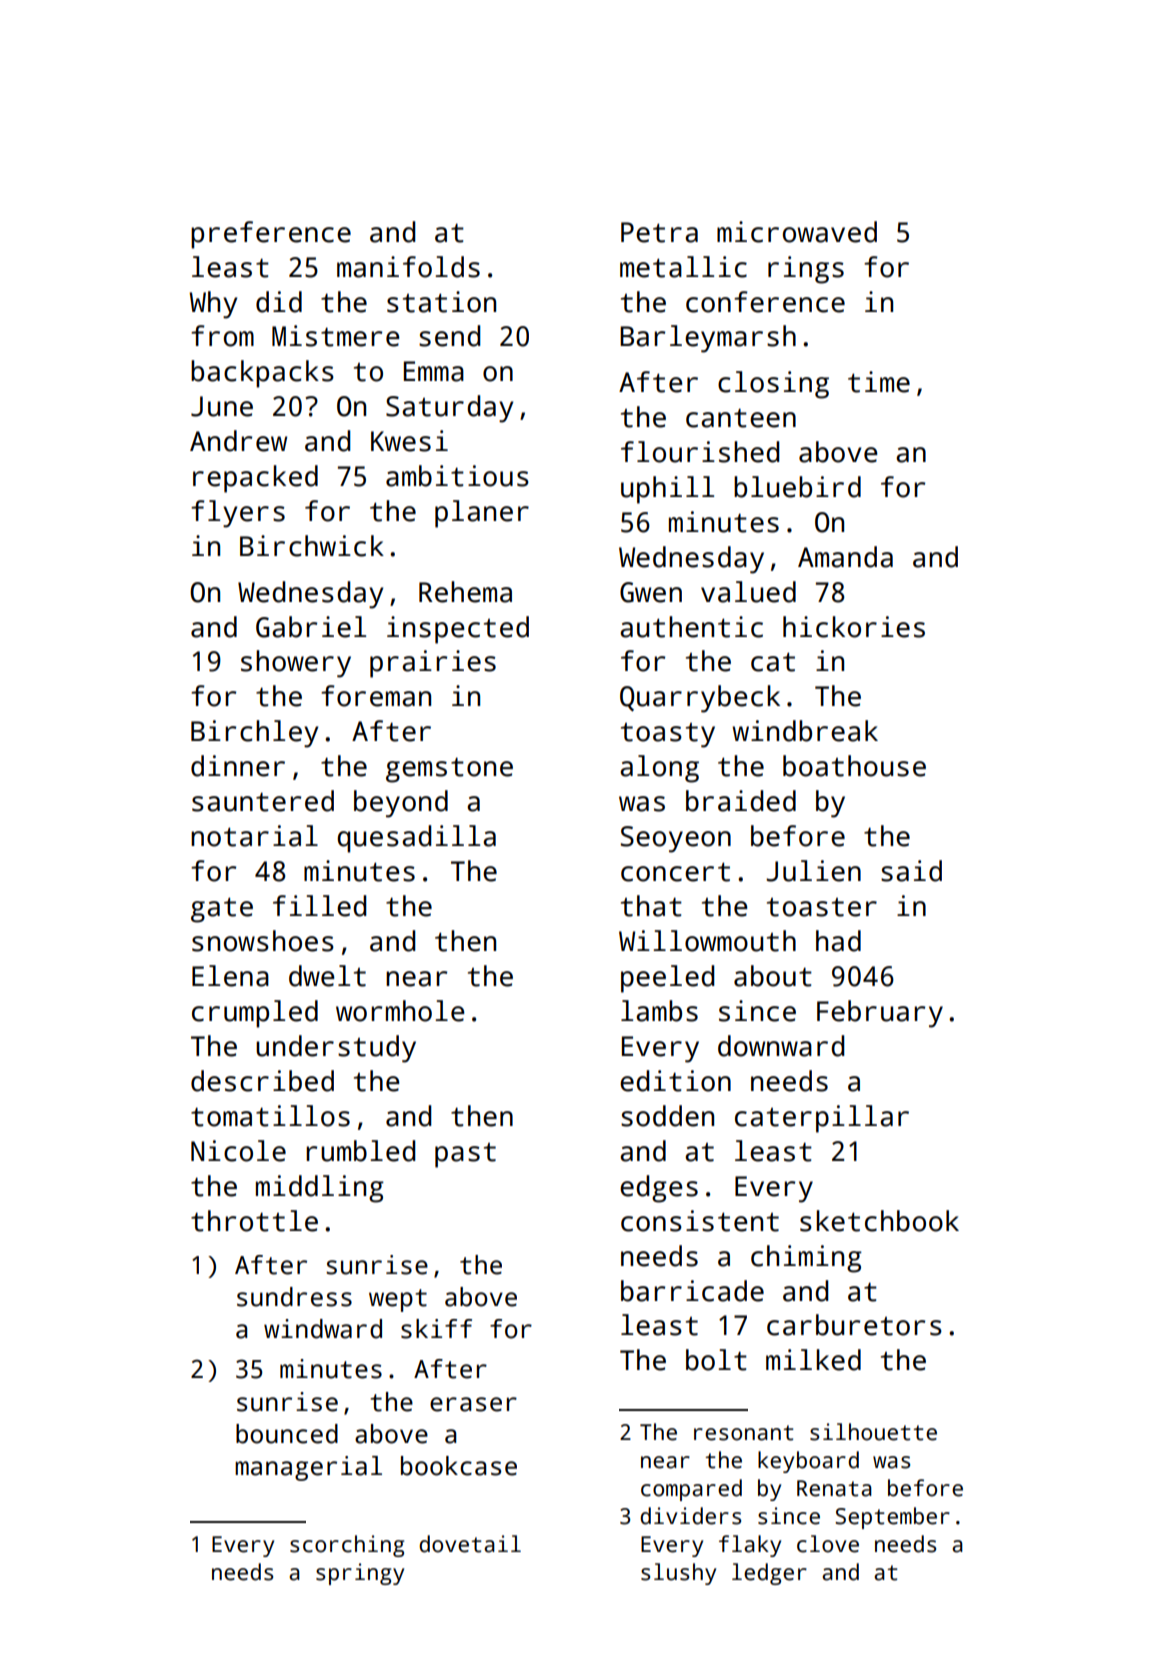 The width and height of the screenshot is (1165, 1654). What do you see at coordinates (287, 1434) in the screenshot?
I see `bounced` at bounding box center [287, 1434].
